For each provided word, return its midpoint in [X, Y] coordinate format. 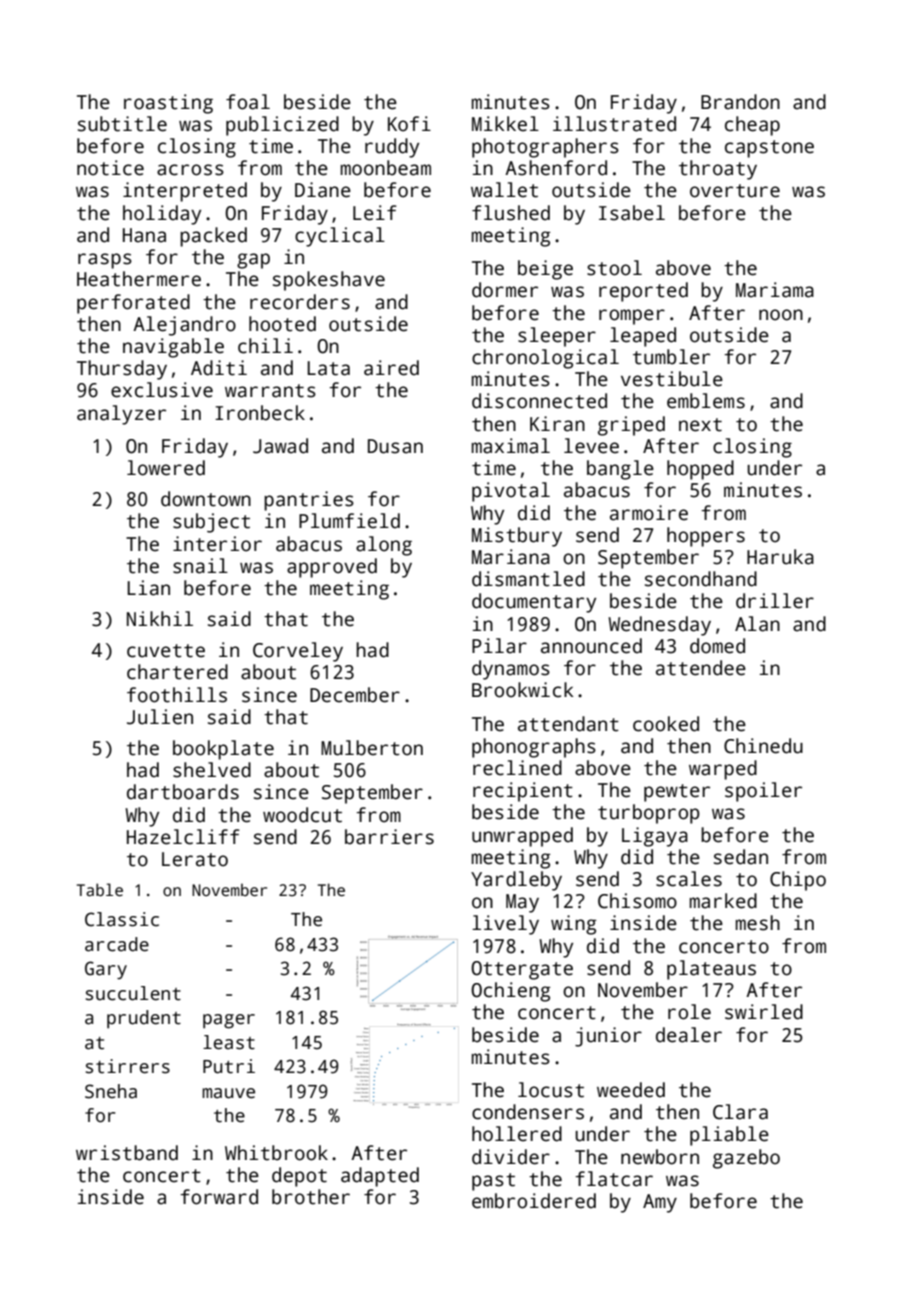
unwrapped [522, 837]
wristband [127, 1153]
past [493, 1182]
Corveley [298, 652]
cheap [752, 126]
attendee [701, 668]
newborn [660, 1157]
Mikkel [505, 124]
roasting [168, 104]
